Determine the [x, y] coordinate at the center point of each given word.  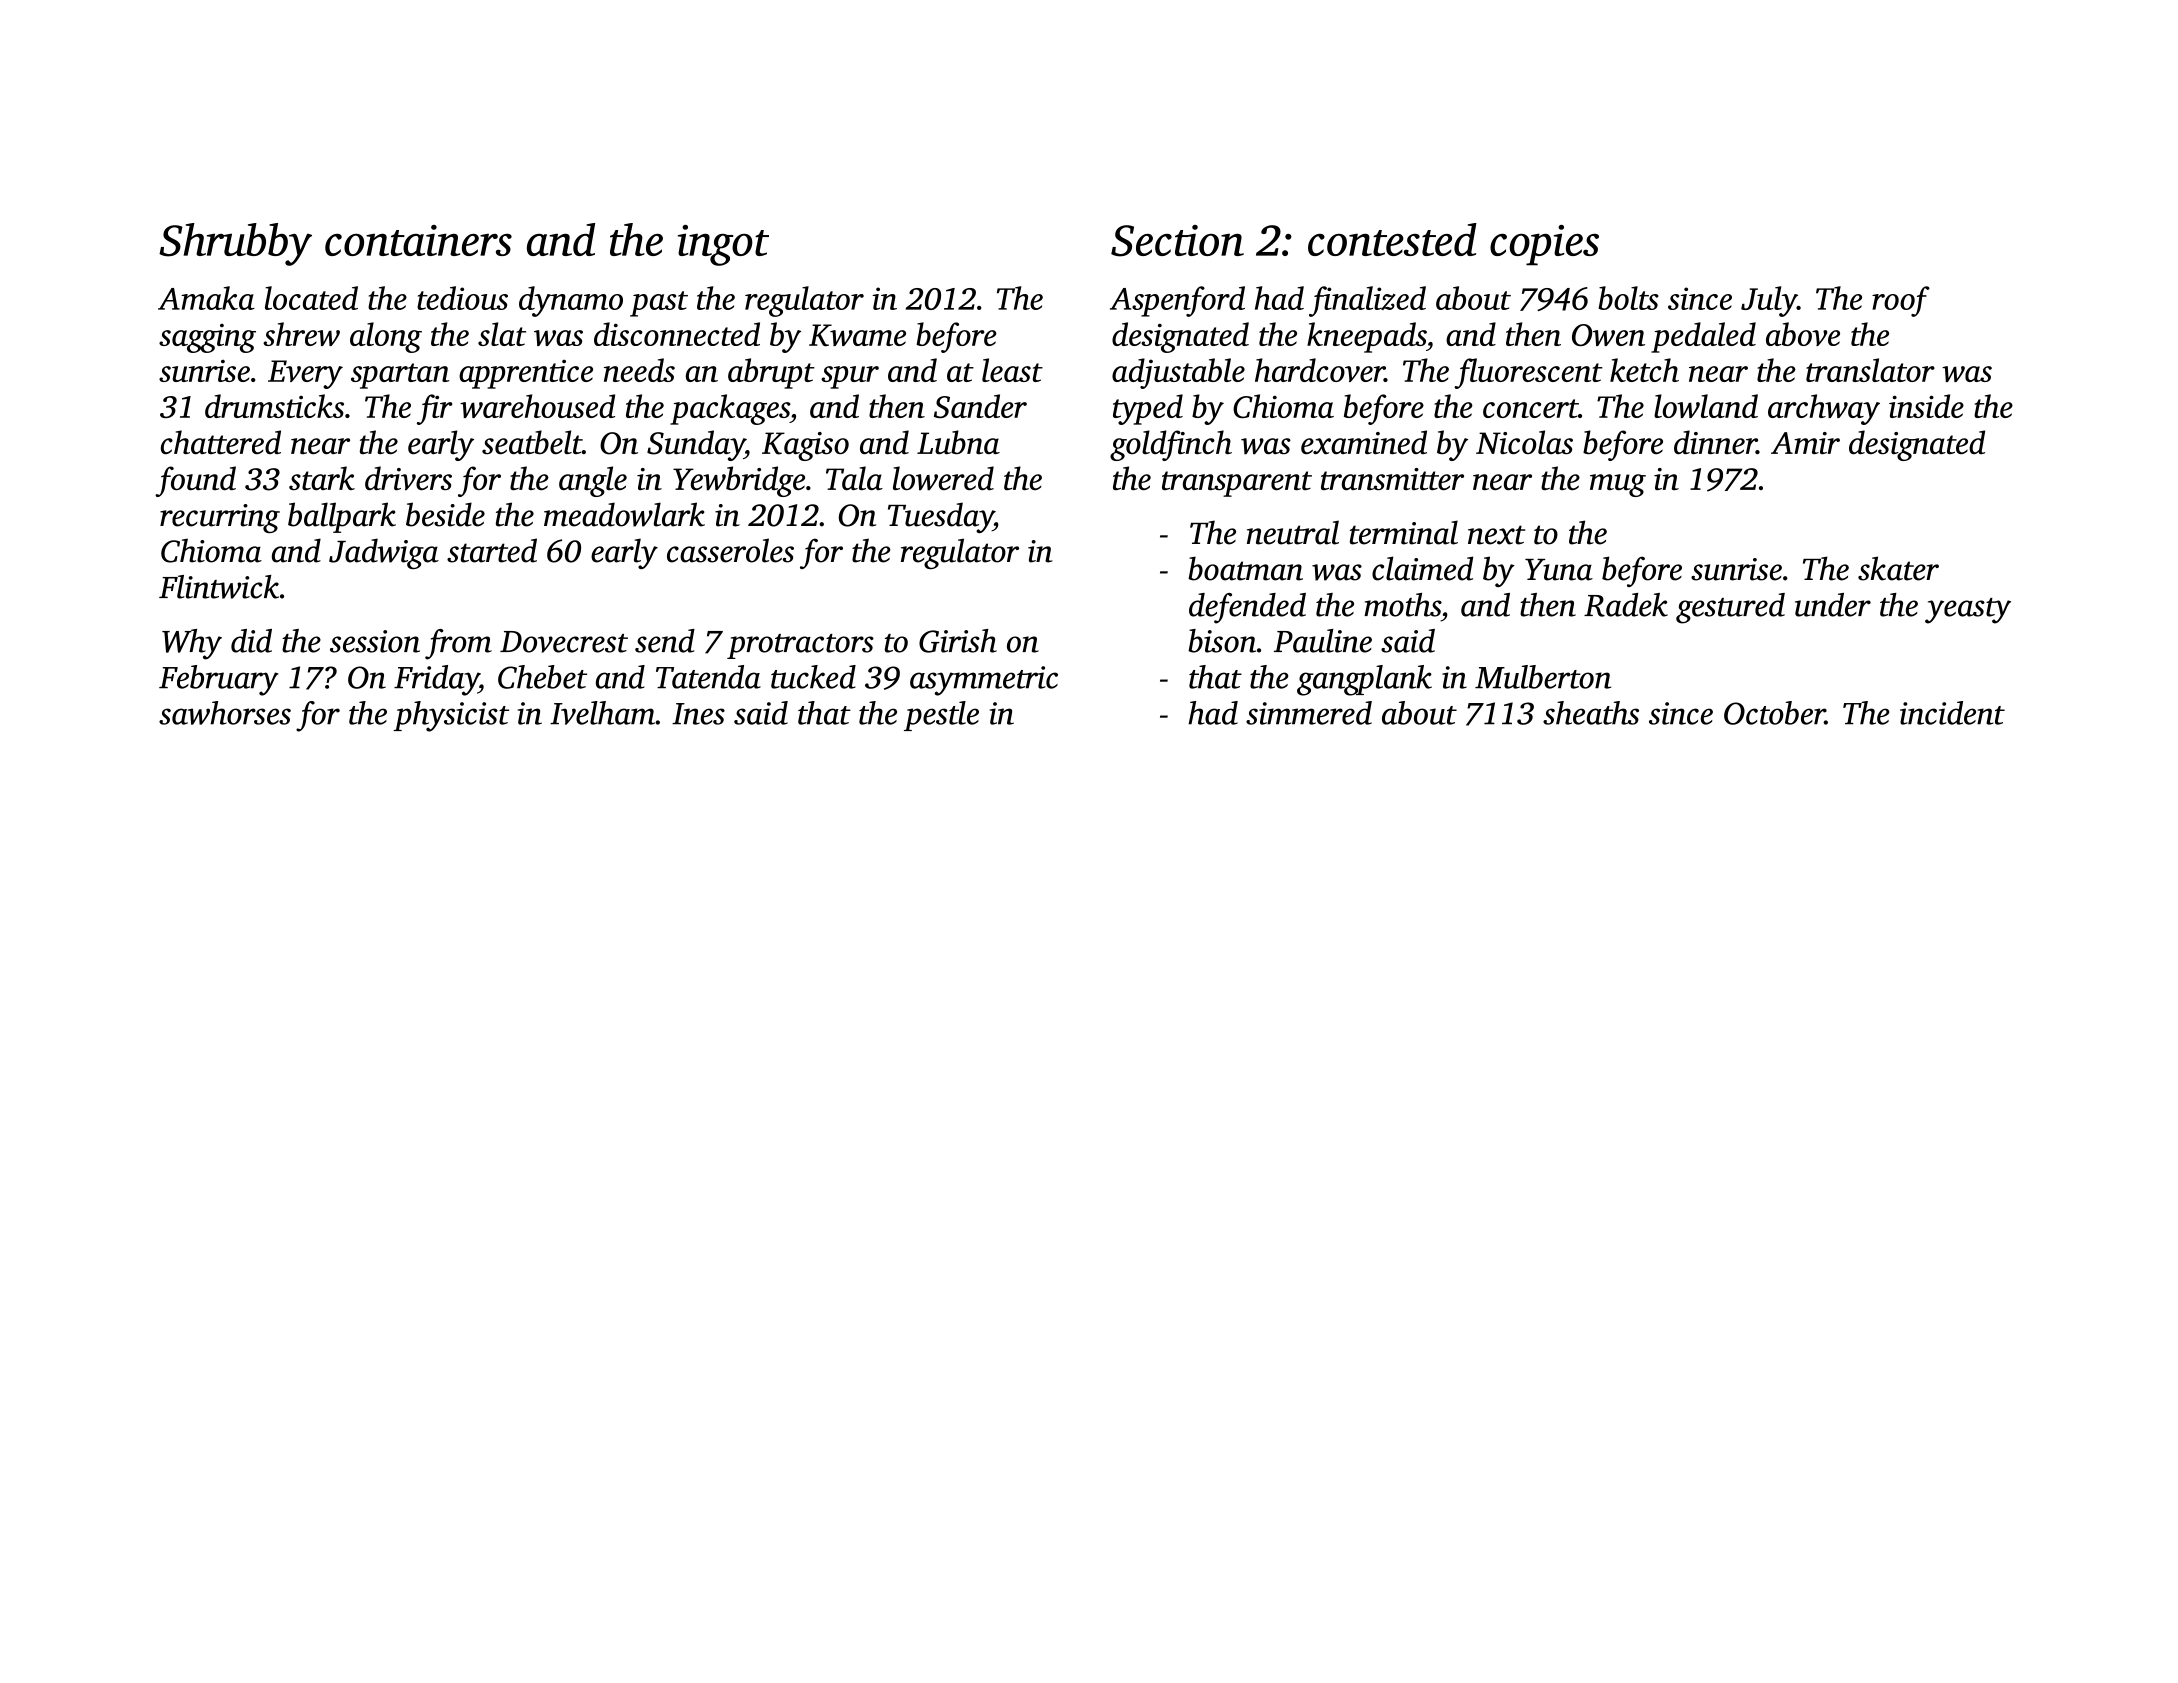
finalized [1367, 301]
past [659, 304]
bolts [1628, 298]
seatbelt [532, 442]
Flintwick [219, 587]
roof [1901, 301]
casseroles [730, 550]
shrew [301, 334]
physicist [451, 716]
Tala [854, 478]
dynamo [571, 301]
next [1496, 535]
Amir [1805, 443]
